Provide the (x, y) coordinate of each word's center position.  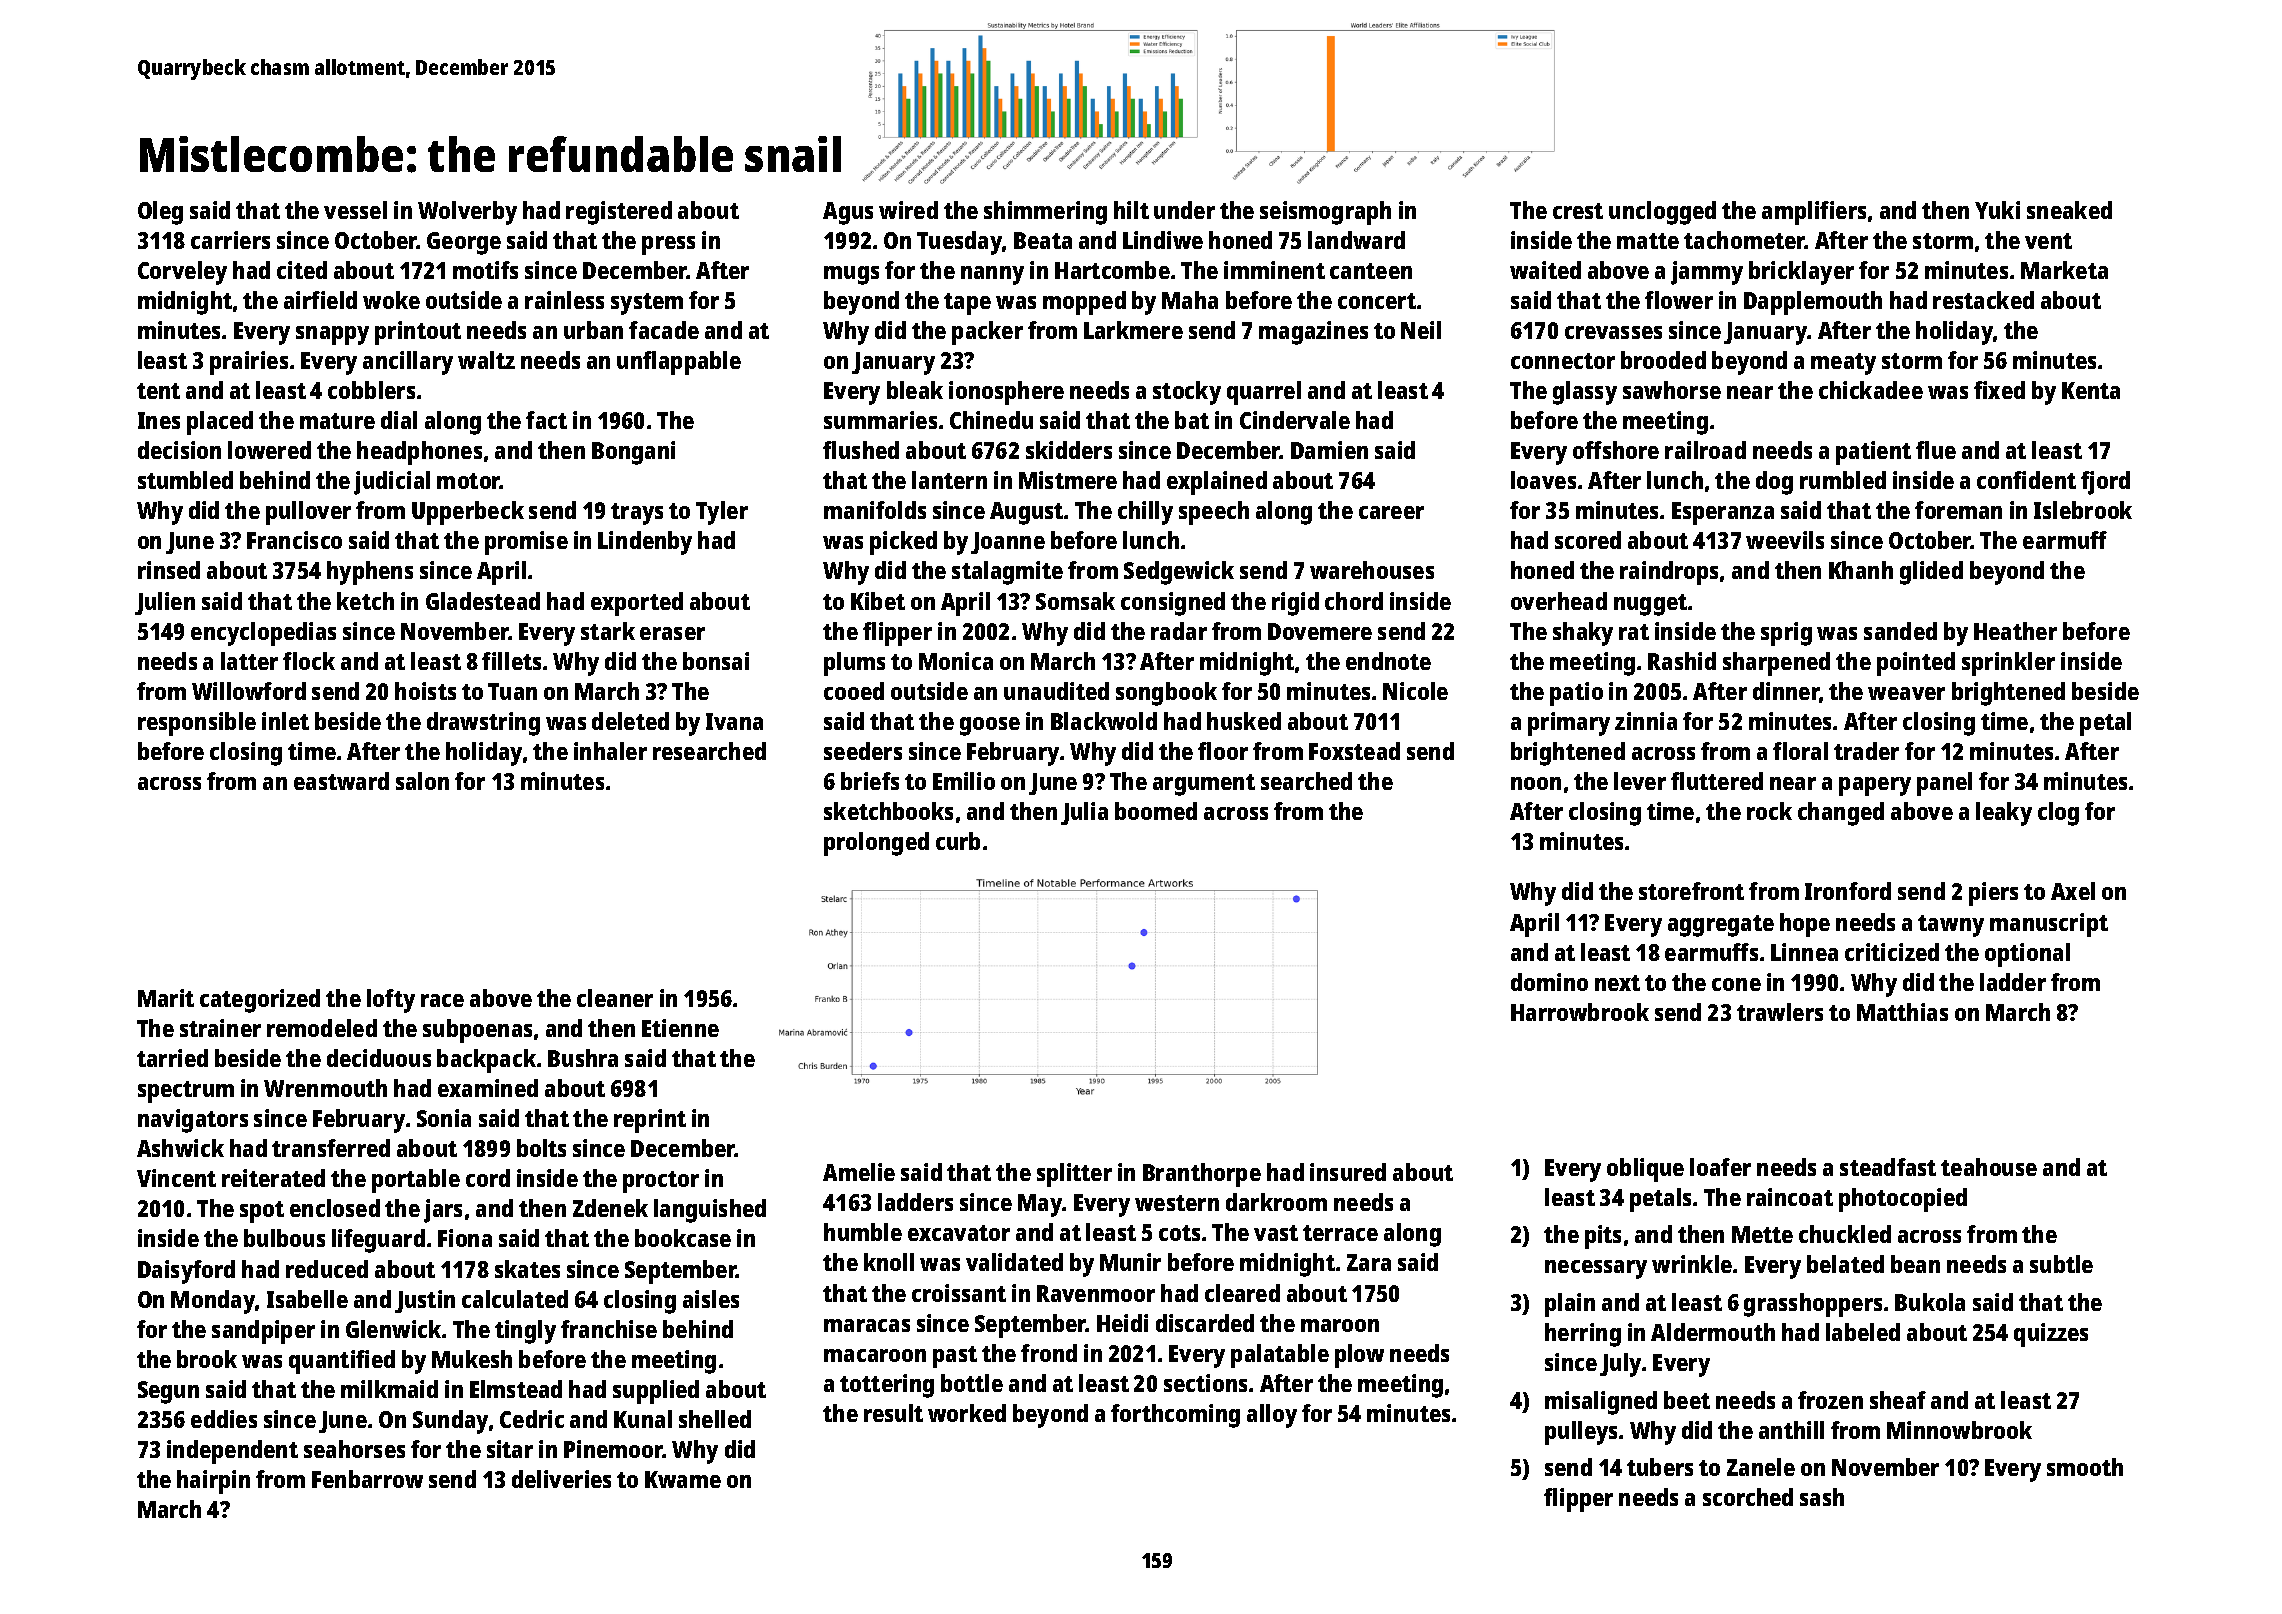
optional (2027, 955)
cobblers (371, 390)
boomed (1156, 811)
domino (1549, 982)
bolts (541, 1148)
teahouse (1989, 1167)
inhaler (610, 751)
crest (1578, 211)
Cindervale (1295, 420)
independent (232, 1452)
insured (1348, 1172)
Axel (2073, 891)
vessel (355, 210)
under (1184, 210)
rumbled (1843, 480)
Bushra (583, 1058)
